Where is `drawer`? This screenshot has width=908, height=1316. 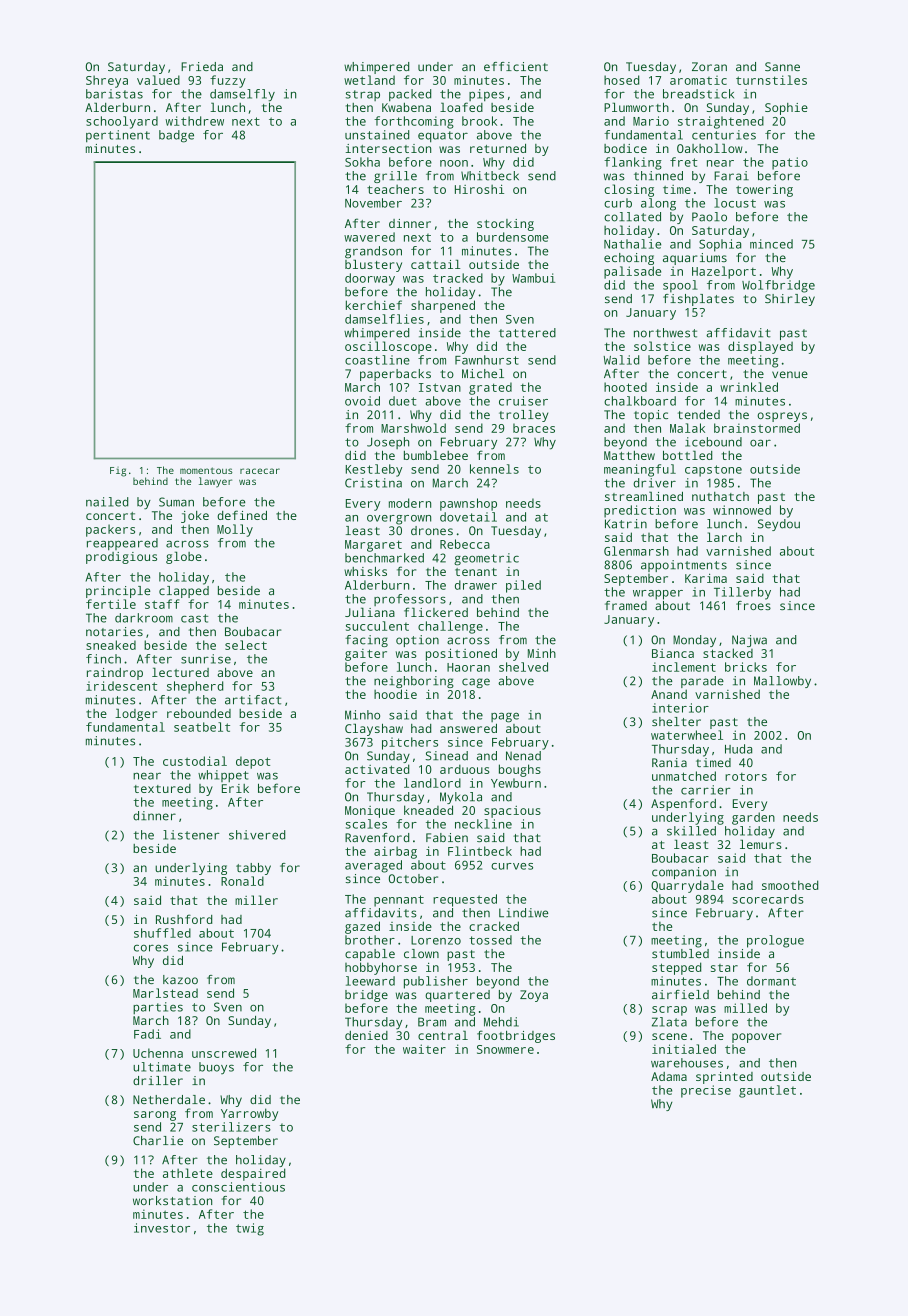
drawer is located at coordinates (476, 585).
